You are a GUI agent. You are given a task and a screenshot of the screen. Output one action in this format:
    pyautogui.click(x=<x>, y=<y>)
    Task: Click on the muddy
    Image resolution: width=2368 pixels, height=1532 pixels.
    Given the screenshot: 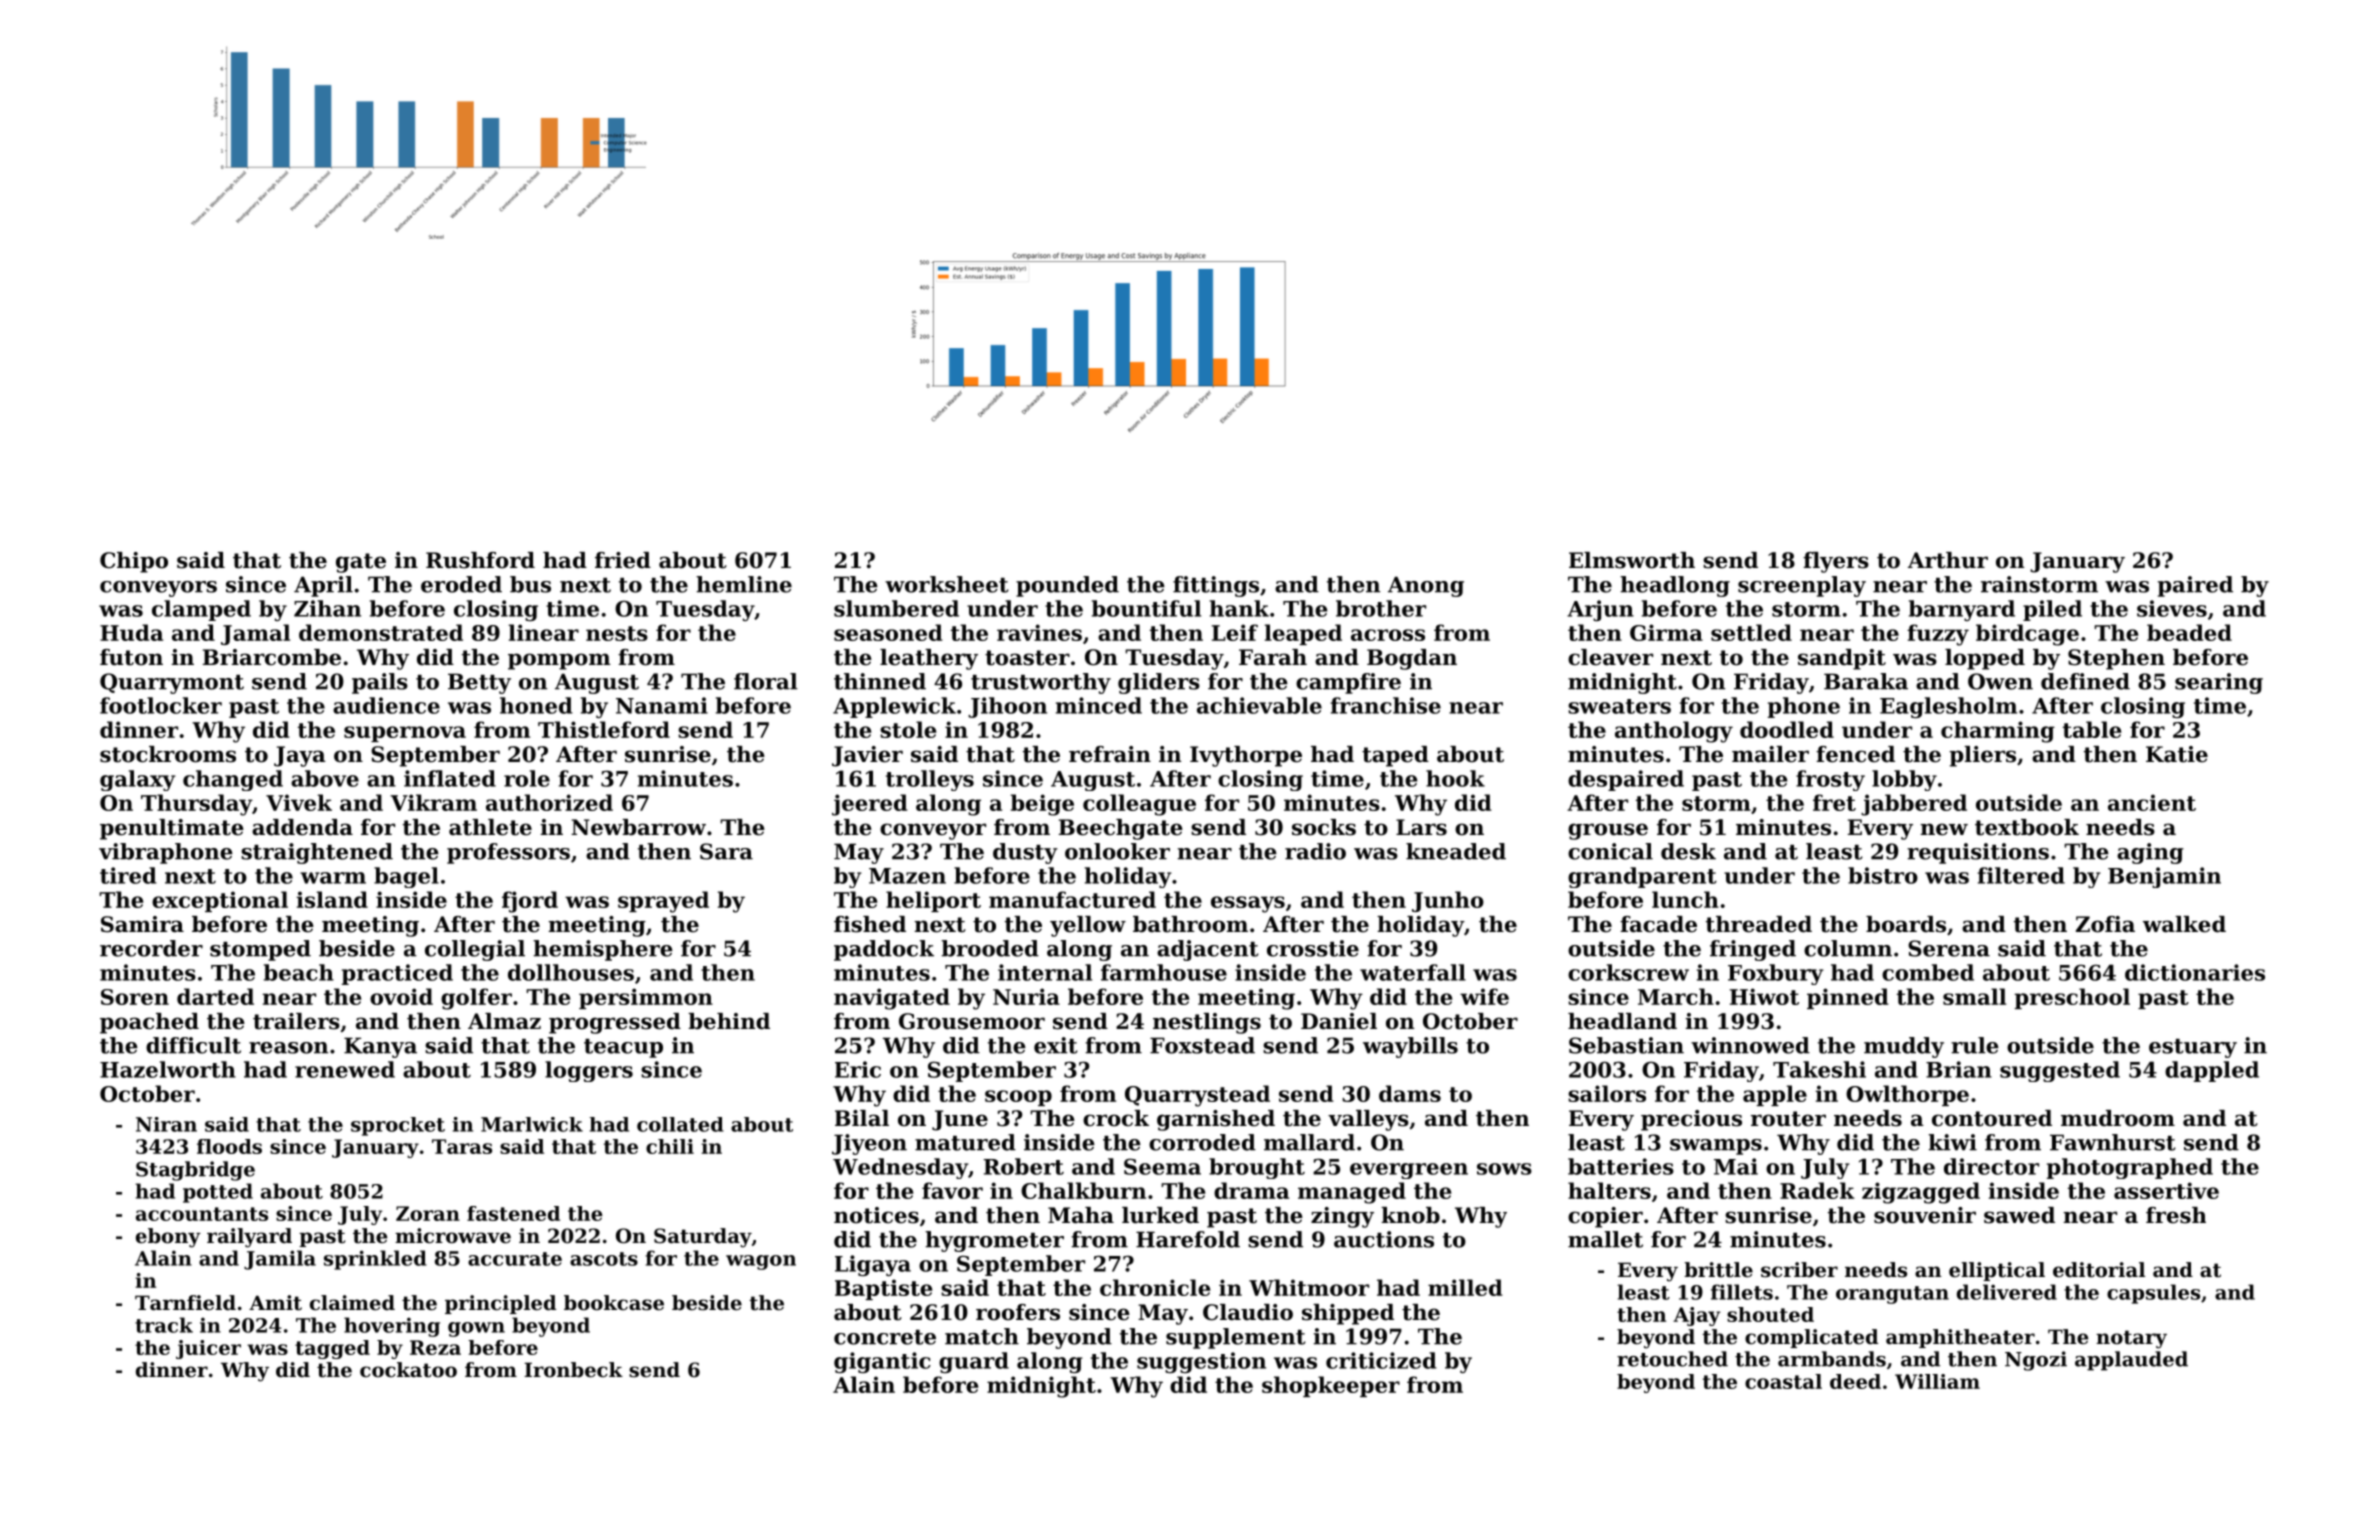 What is the action you would take?
    pyautogui.click(x=1904, y=1047)
